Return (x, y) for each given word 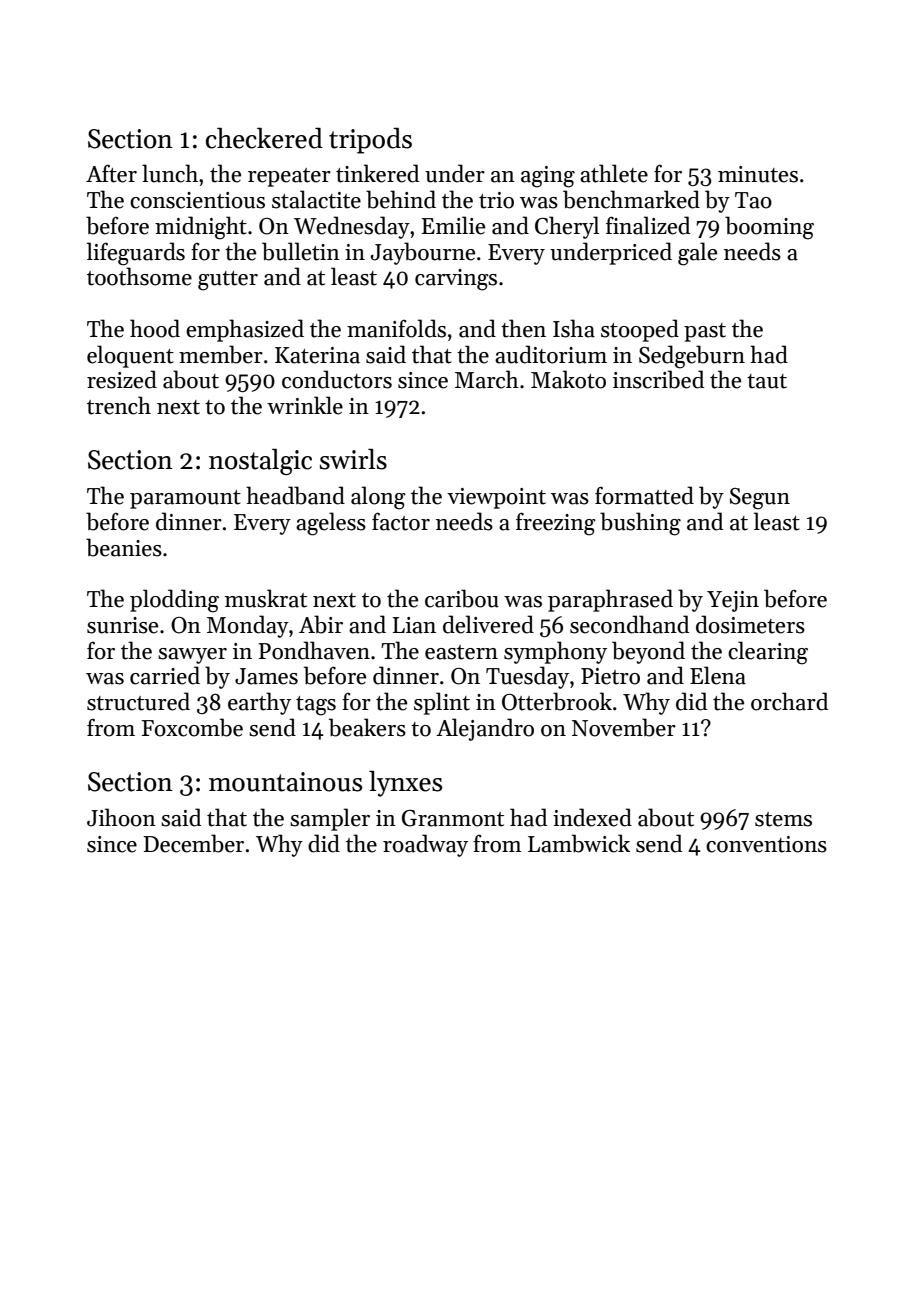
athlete (614, 173)
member (221, 354)
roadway (425, 845)
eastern (461, 652)
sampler (330, 819)
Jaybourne (423, 253)
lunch (170, 173)
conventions (766, 844)
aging (548, 177)
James (266, 676)
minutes (758, 174)
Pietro (610, 676)
